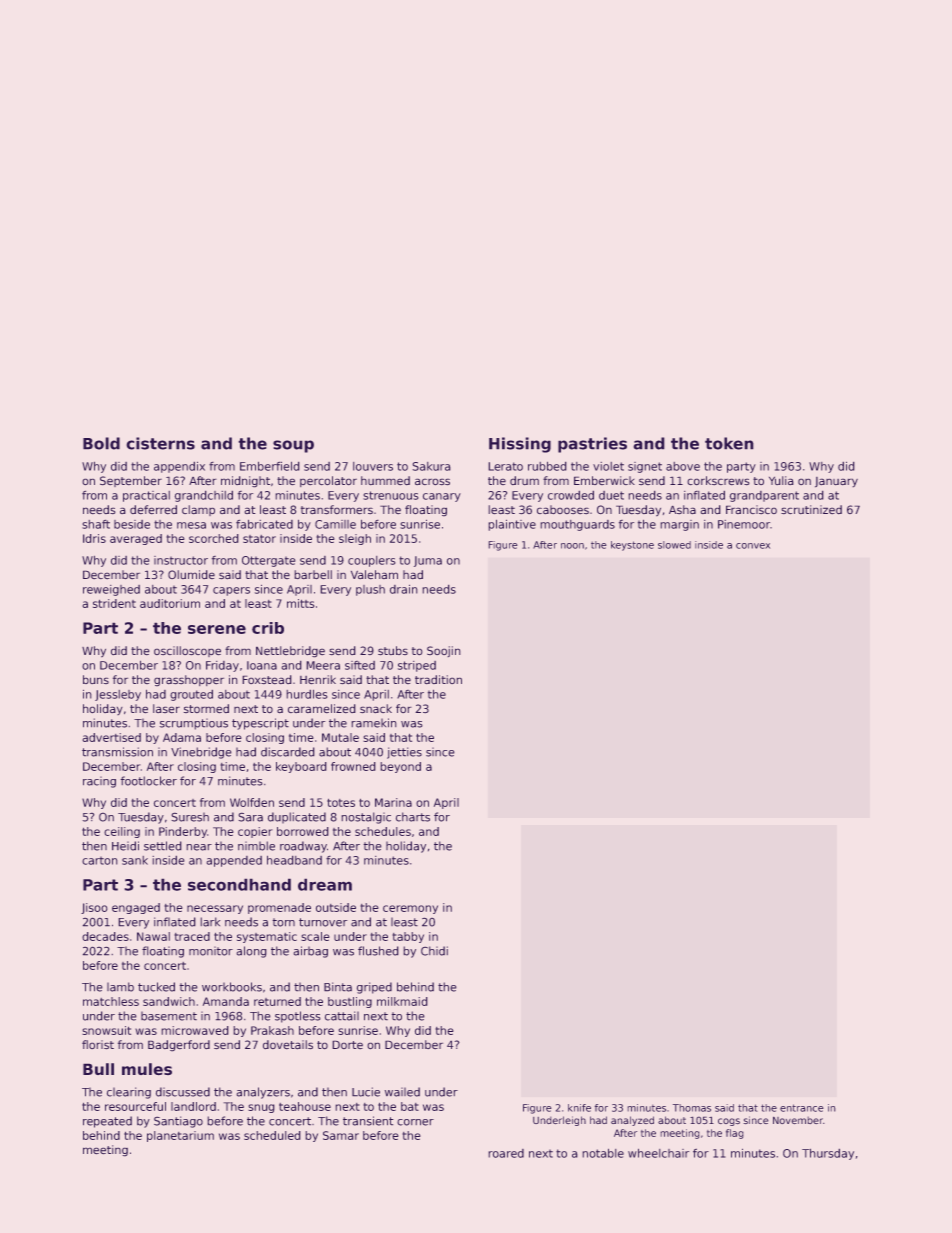  Describe the element at coordinates (811, 510) in the page. I see `scrutinized` at that location.
